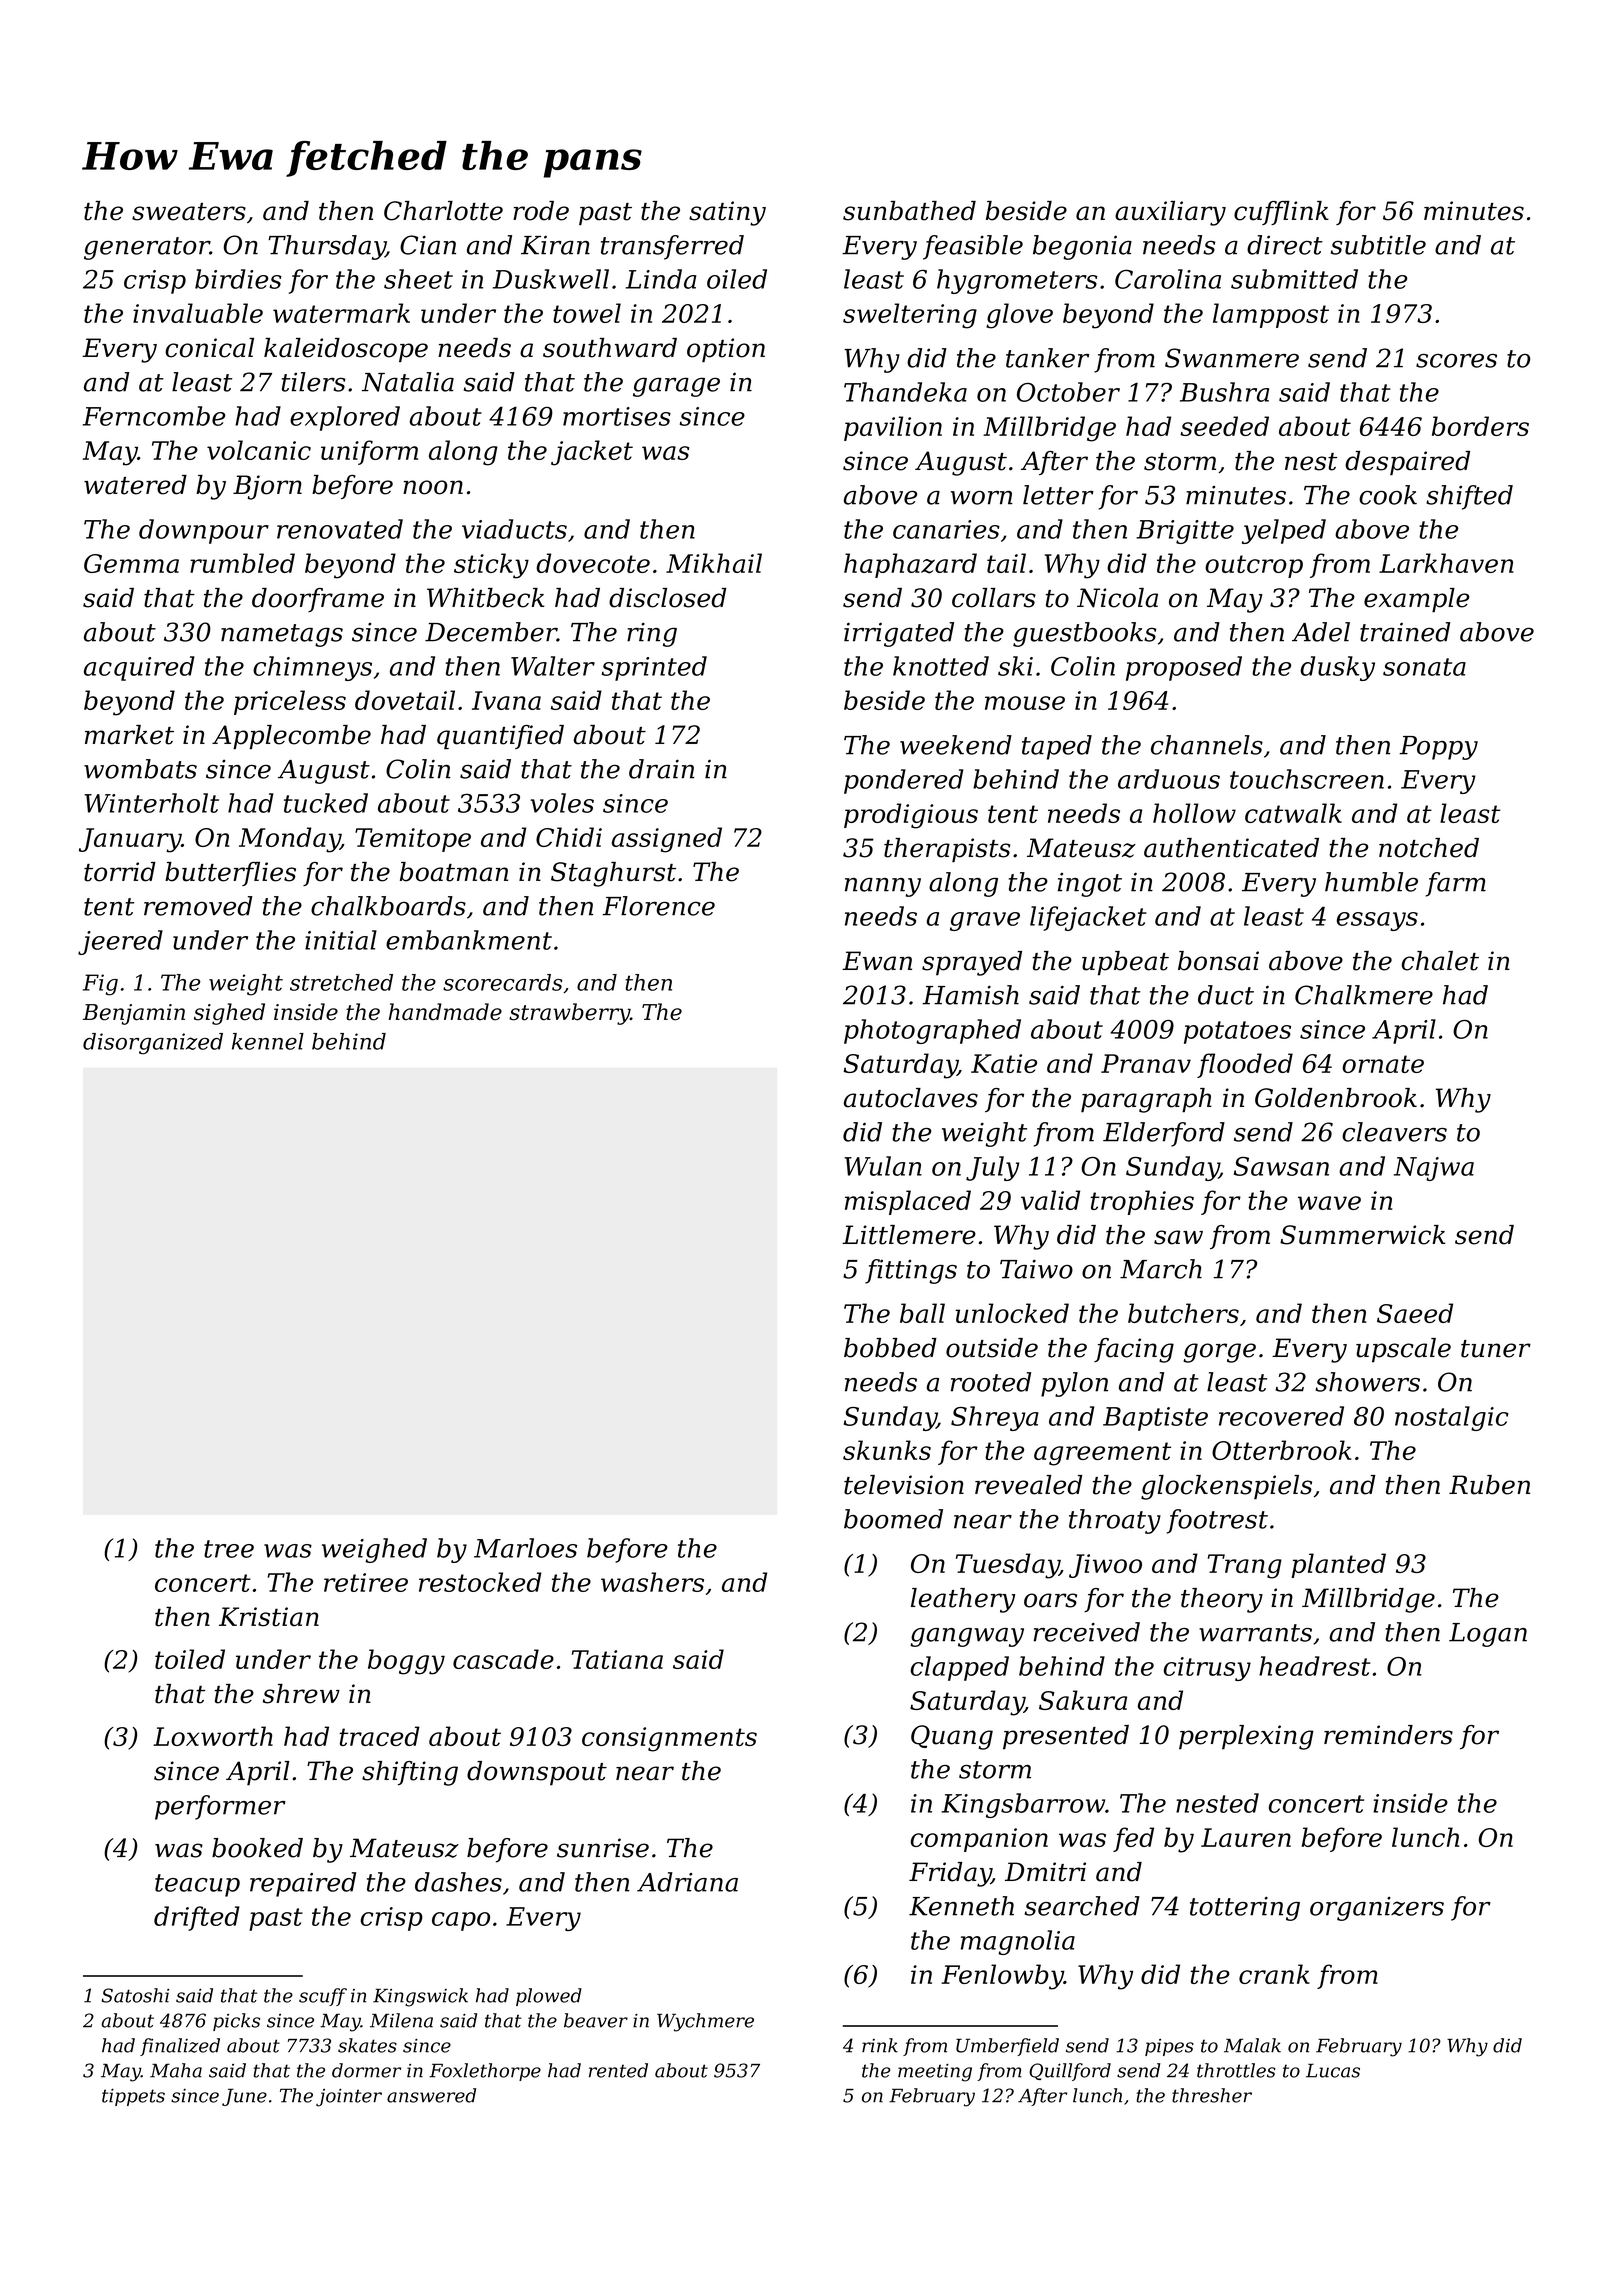  I want to click on rented, so click(618, 2070).
